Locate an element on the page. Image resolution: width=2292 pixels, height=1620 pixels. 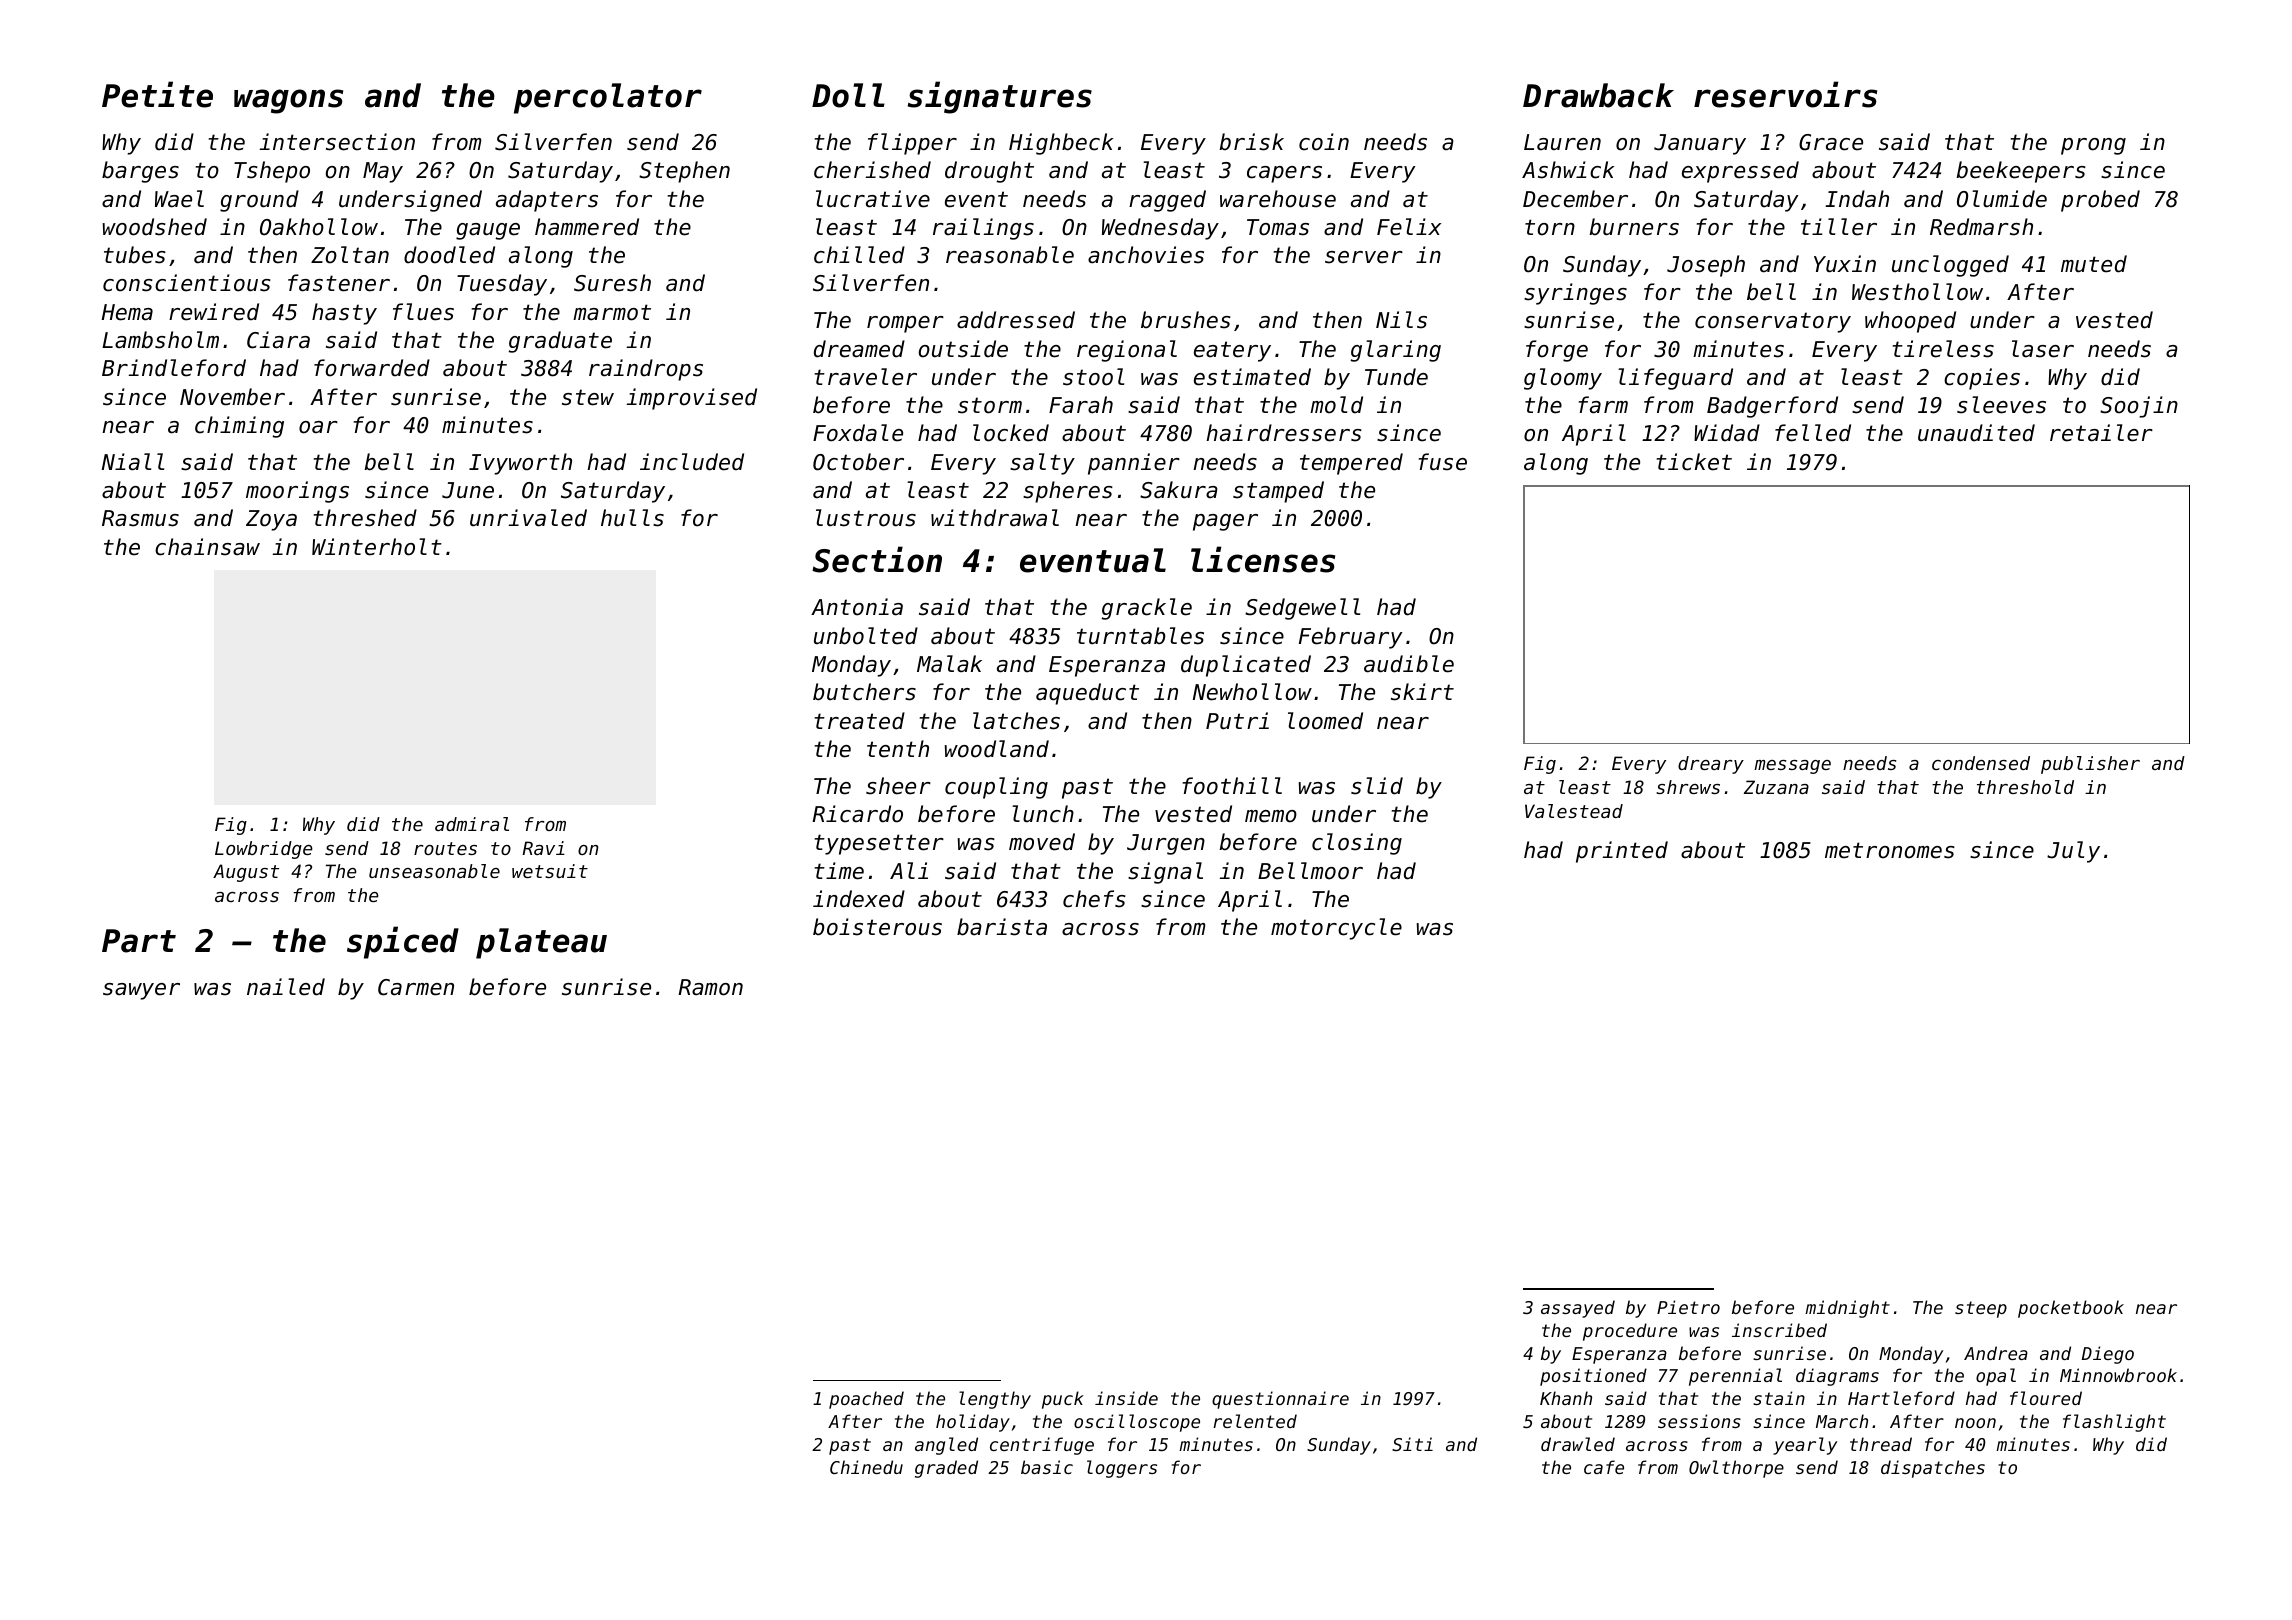
questionnaire is located at coordinates (1280, 1400).
